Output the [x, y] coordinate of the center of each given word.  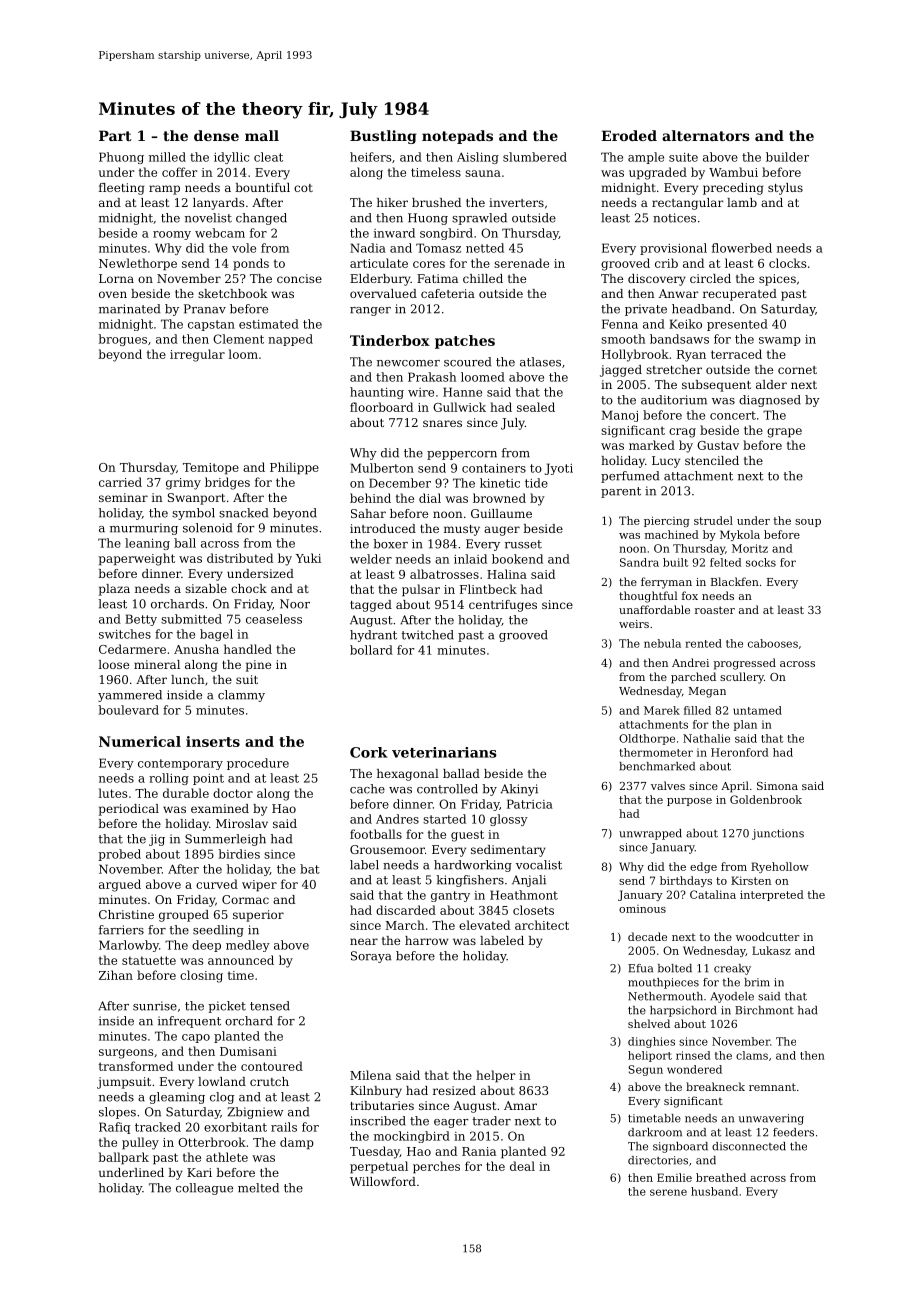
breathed [721, 1177]
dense [216, 135]
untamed [757, 710]
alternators [706, 135]
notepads [457, 137]
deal [522, 1166]
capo [196, 1038]
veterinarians [444, 752]
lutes [112, 793]
